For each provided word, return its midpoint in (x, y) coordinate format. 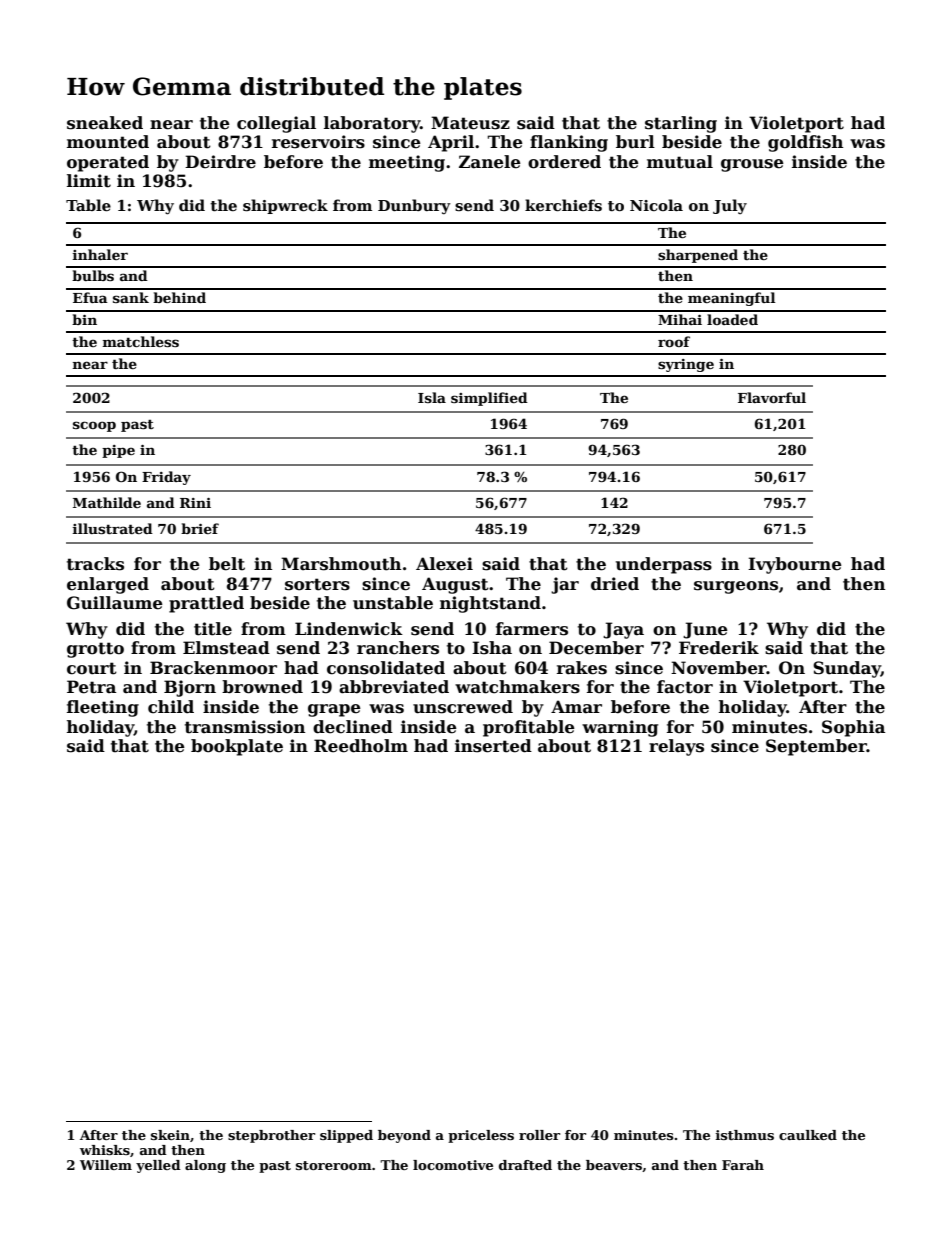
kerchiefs (563, 205)
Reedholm (361, 746)
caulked (808, 1135)
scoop (94, 426)
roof (674, 341)
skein (170, 1135)
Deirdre (220, 162)
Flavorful (772, 397)
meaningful (731, 299)
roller (539, 1135)
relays (676, 747)
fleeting (103, 708)
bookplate (237, 747)
